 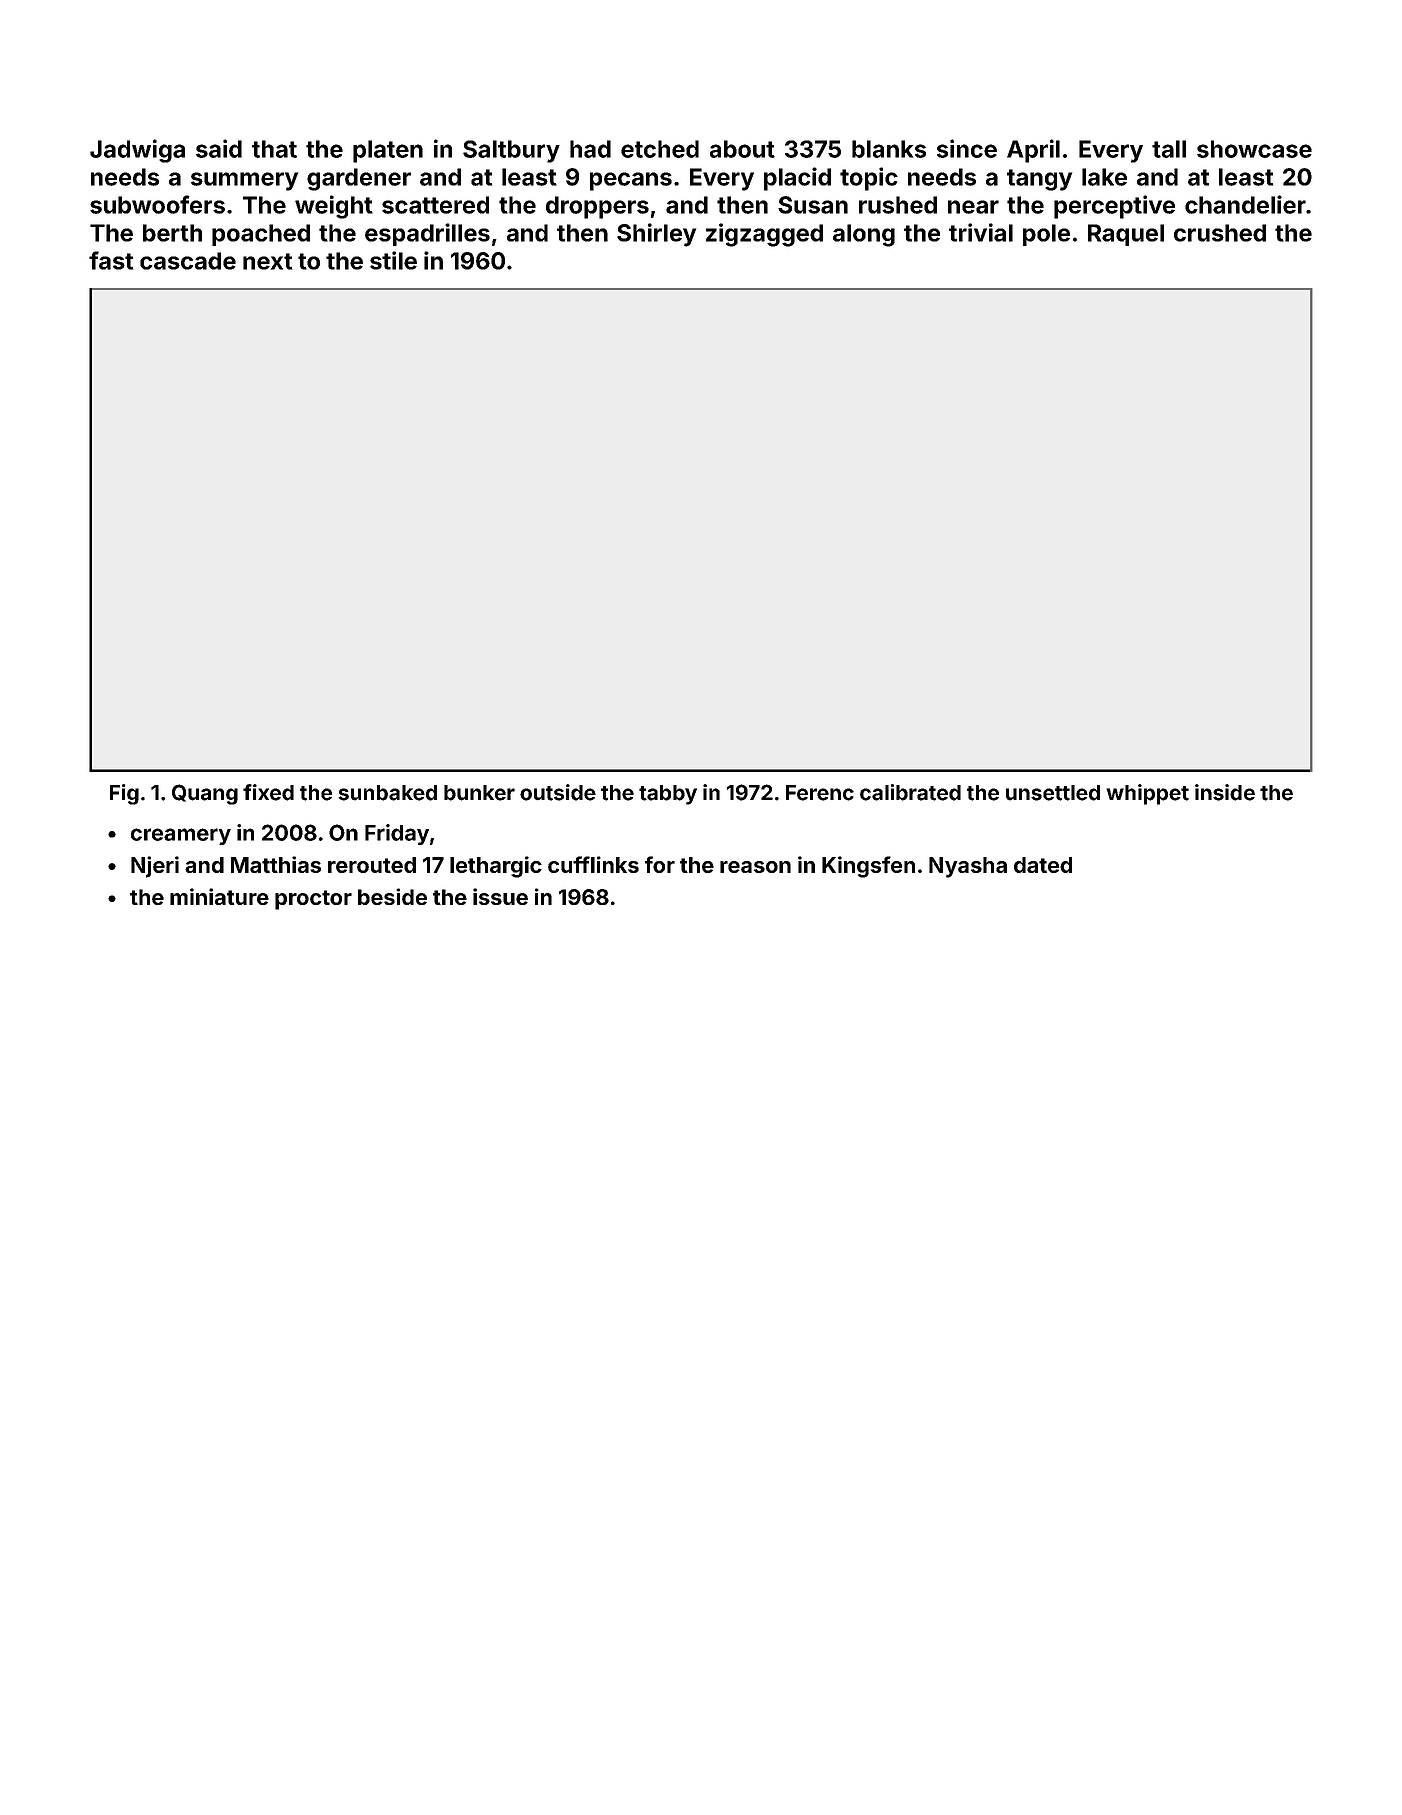 I want to click on next, so click(x=267, y=261).
